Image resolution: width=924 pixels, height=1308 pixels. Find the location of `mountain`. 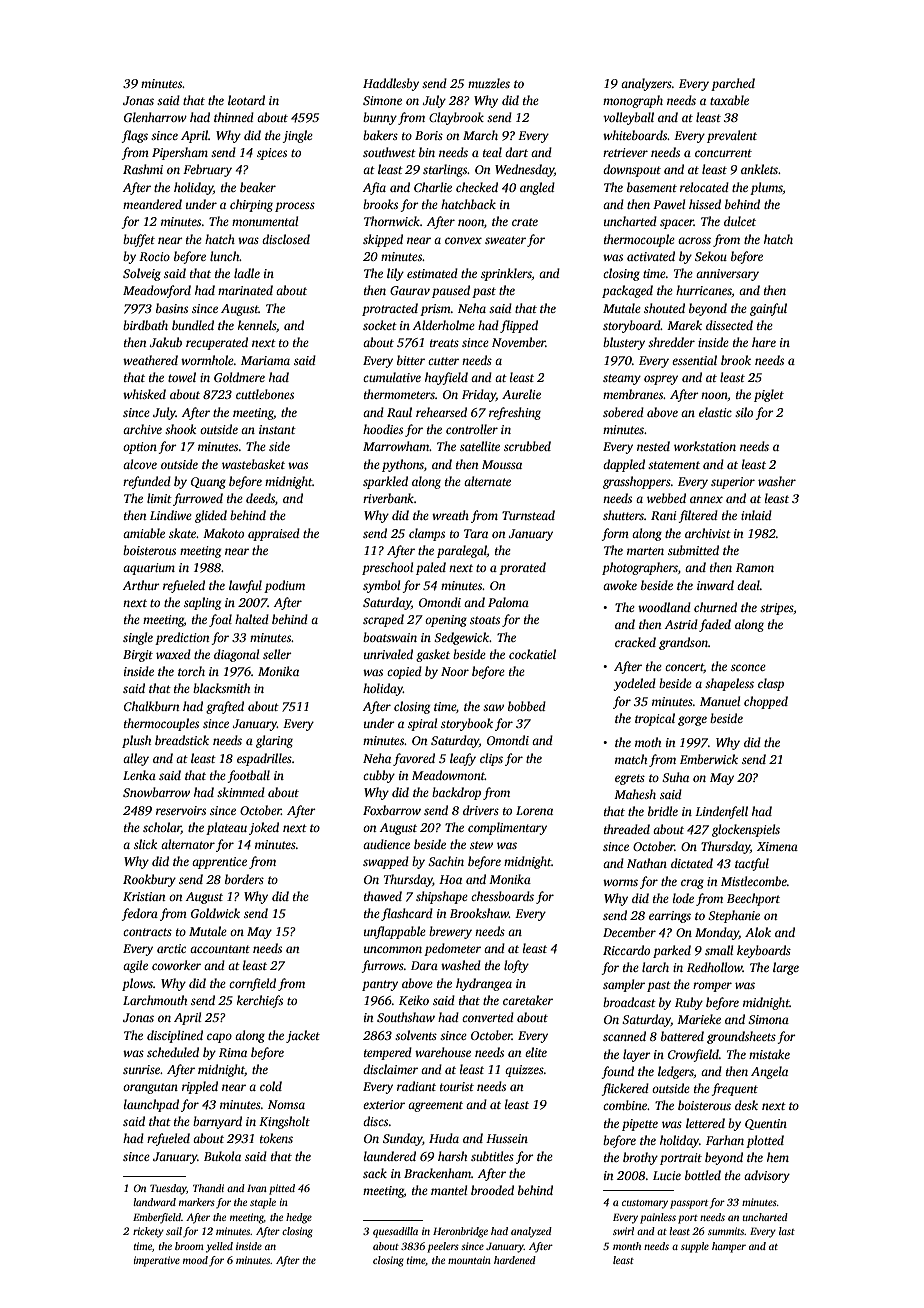

mountain is located at coordinates (469, 1260).
